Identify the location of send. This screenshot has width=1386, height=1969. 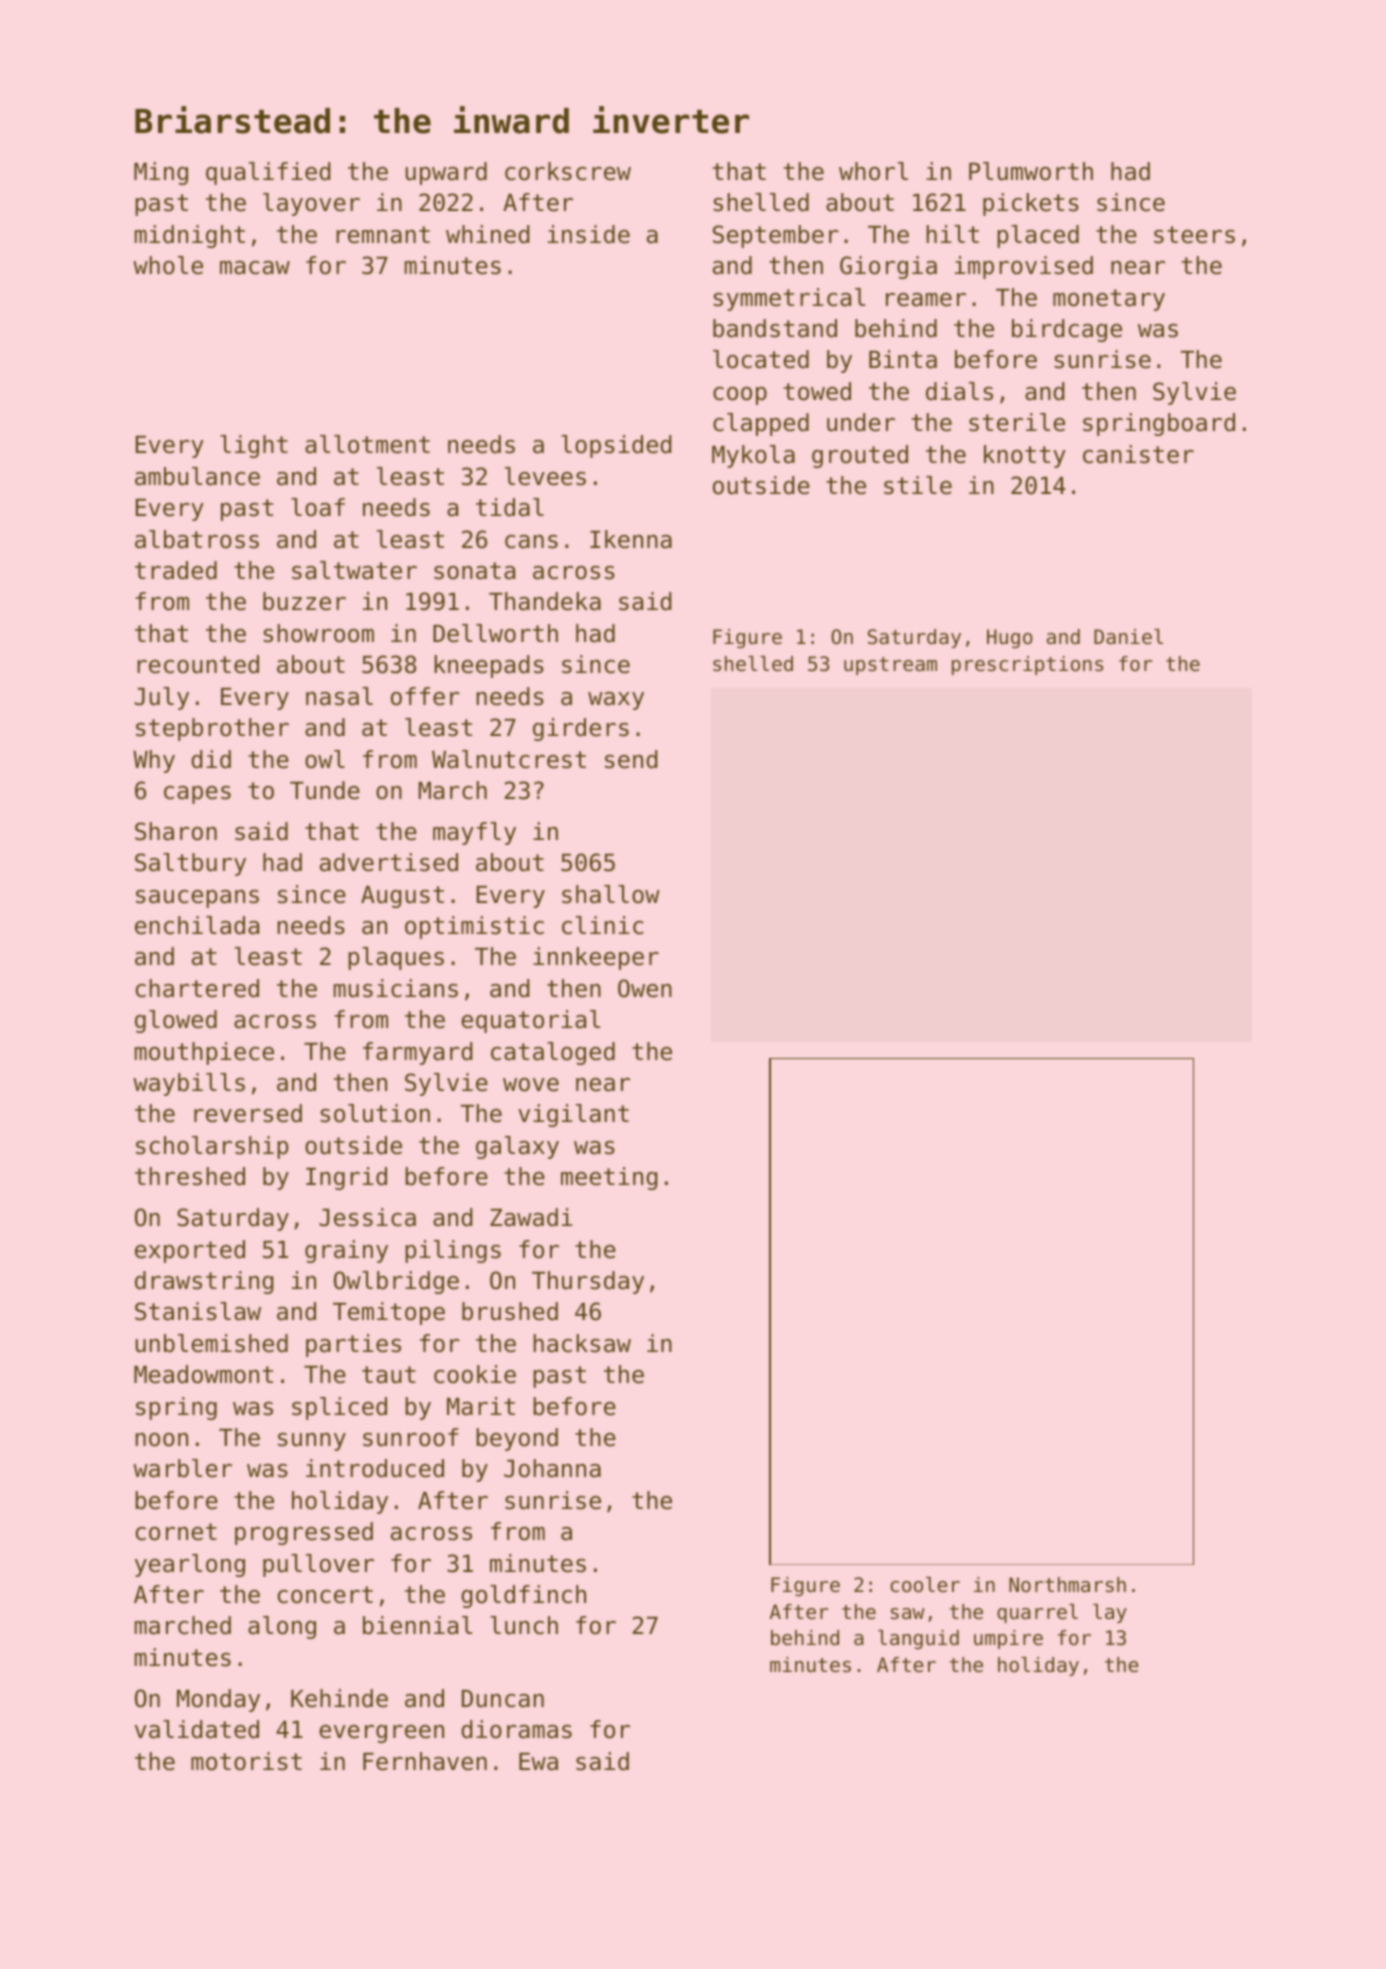
(631, 759).
